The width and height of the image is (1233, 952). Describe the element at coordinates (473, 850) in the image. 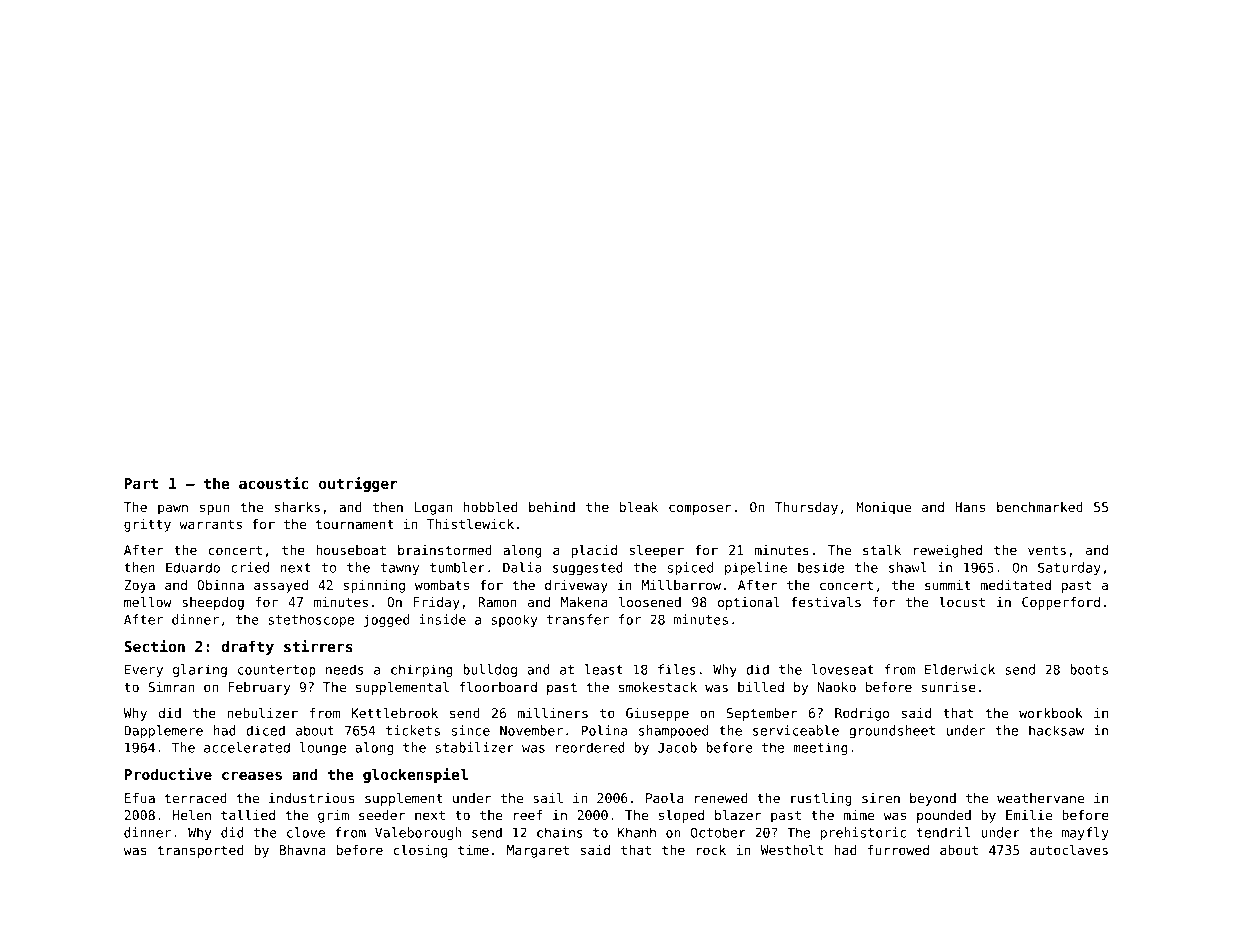

I see `time` at that location.
